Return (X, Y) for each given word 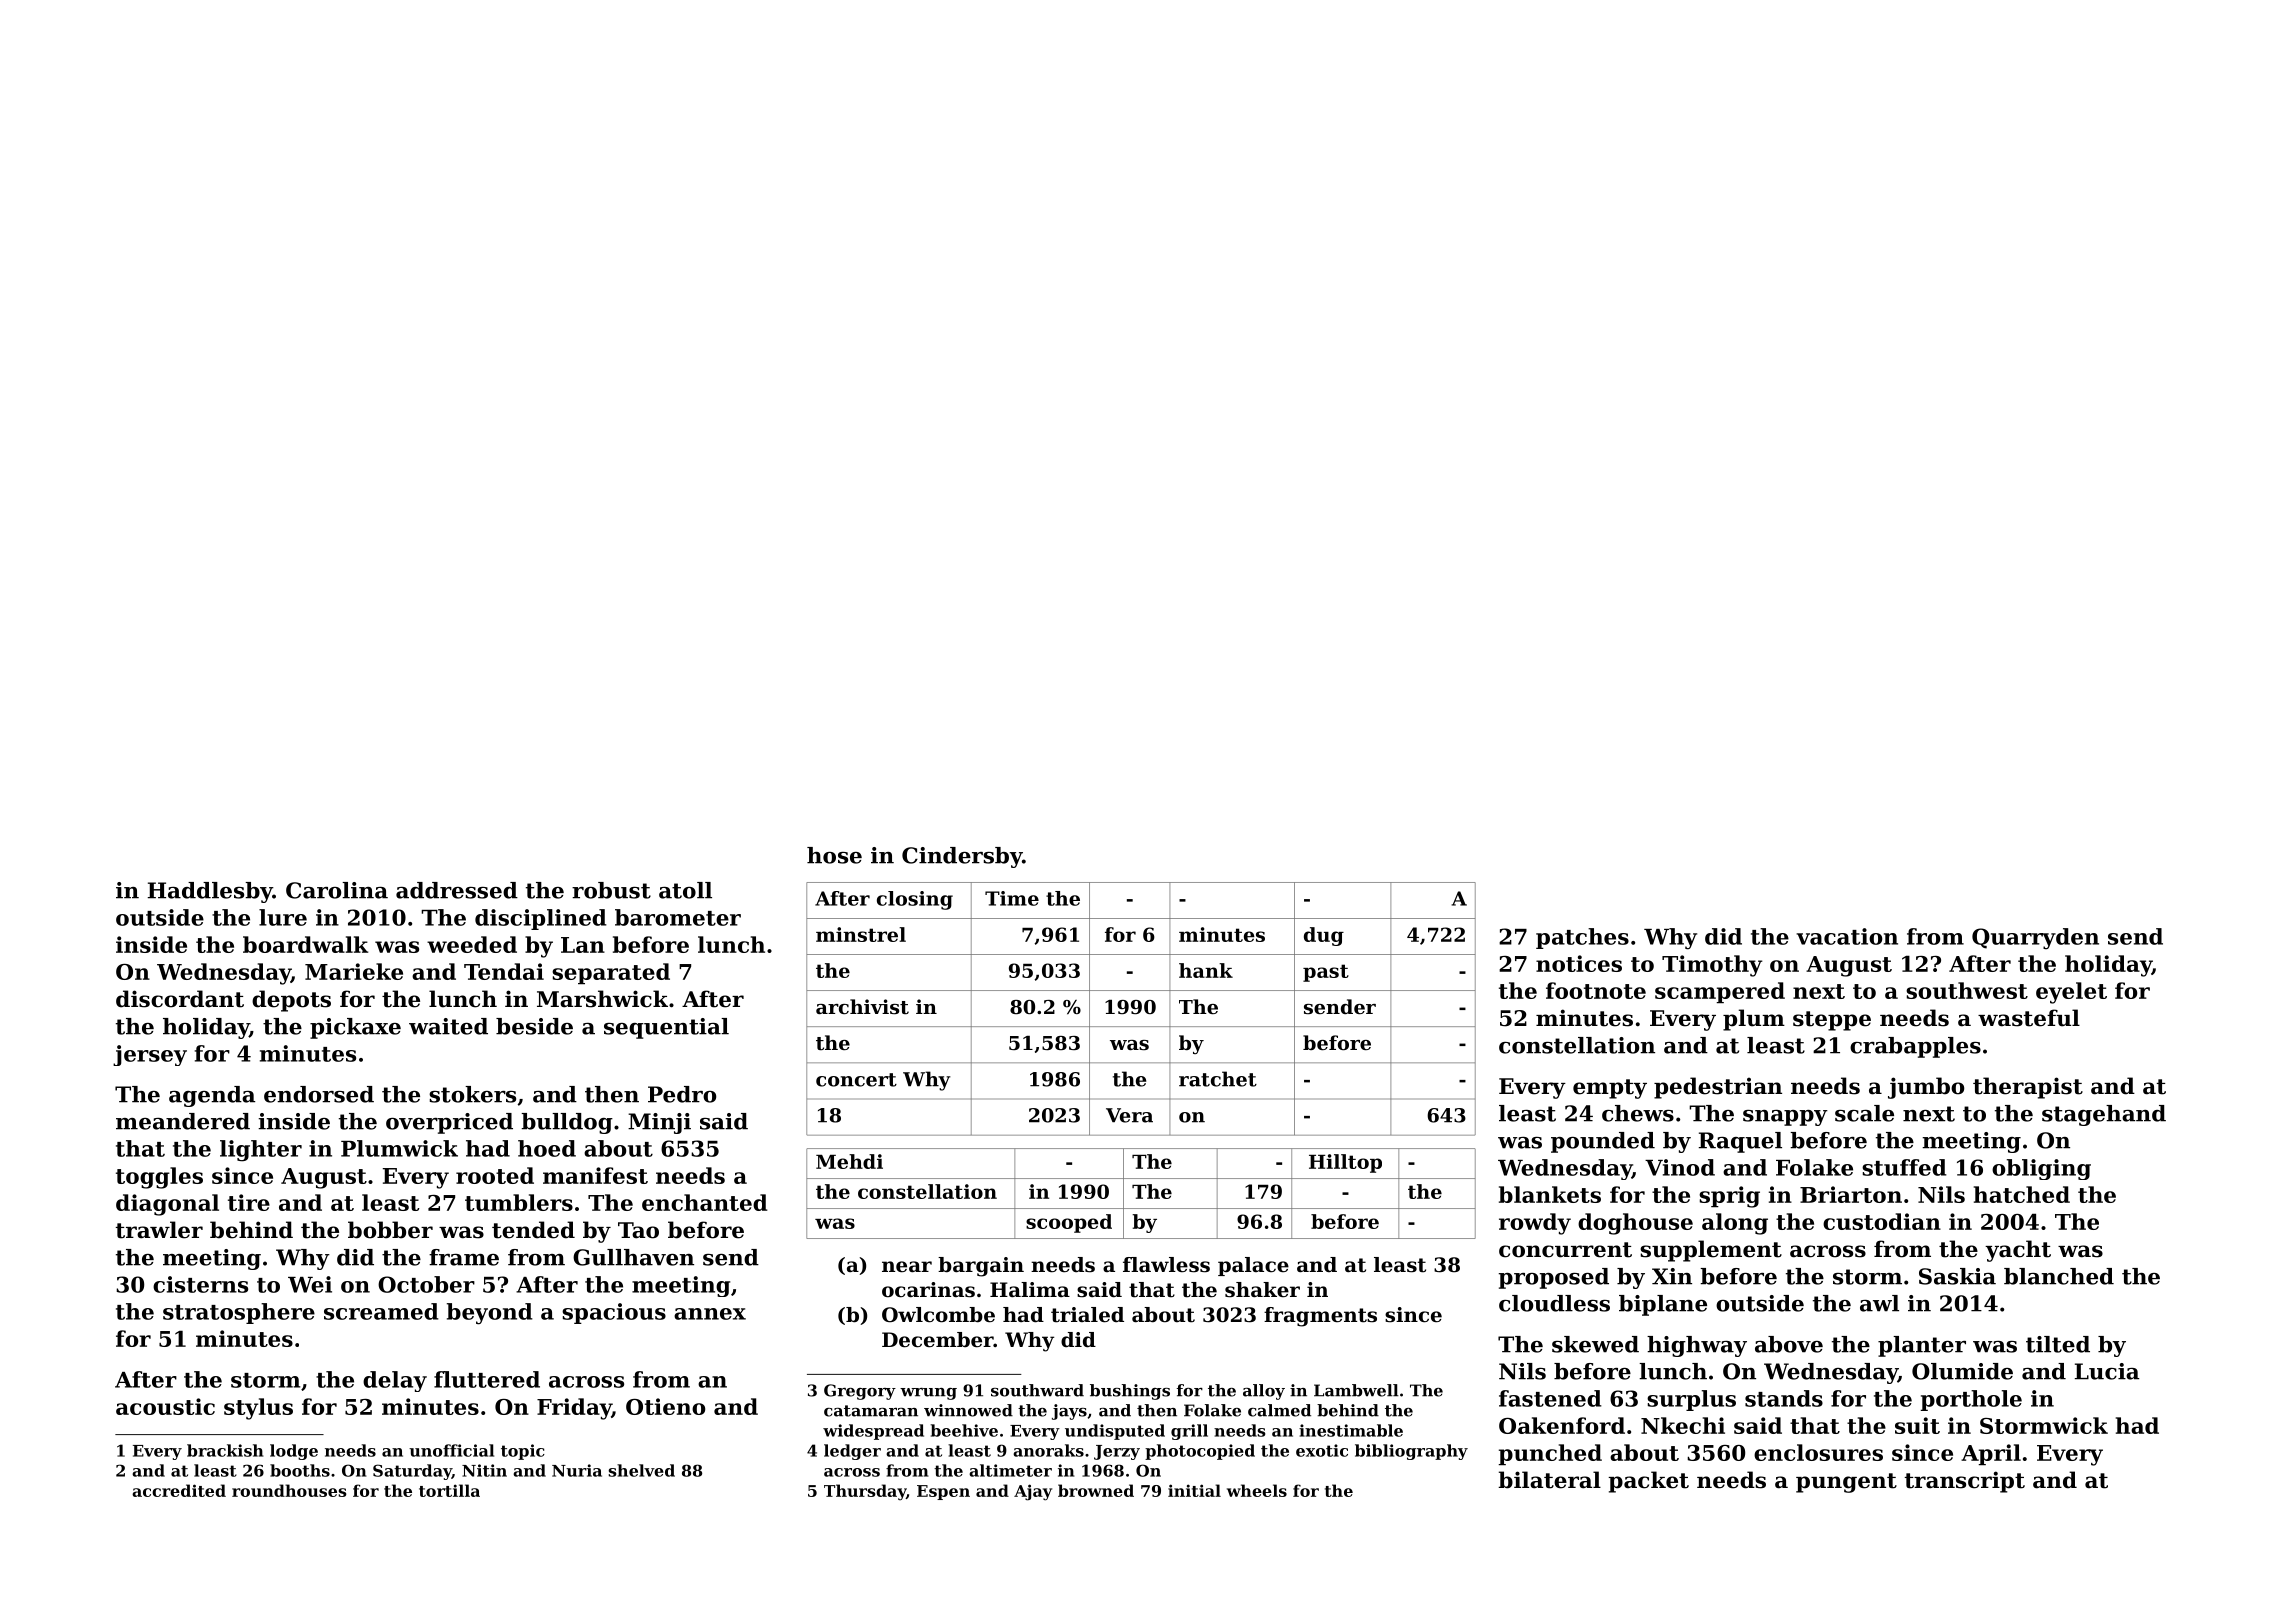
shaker (1262, 1290)
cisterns (200, 1284)
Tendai (504, 971)
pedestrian (1718, 1088)
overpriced (449, 1123)
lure (283, 917)
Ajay (1033, 1492)
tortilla (449, 1490)
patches (1582, 938)
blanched (2059, 1276)
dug (1324, 936)
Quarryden (2035, 938)
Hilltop (1345, 1163)
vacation (1847, 936)
